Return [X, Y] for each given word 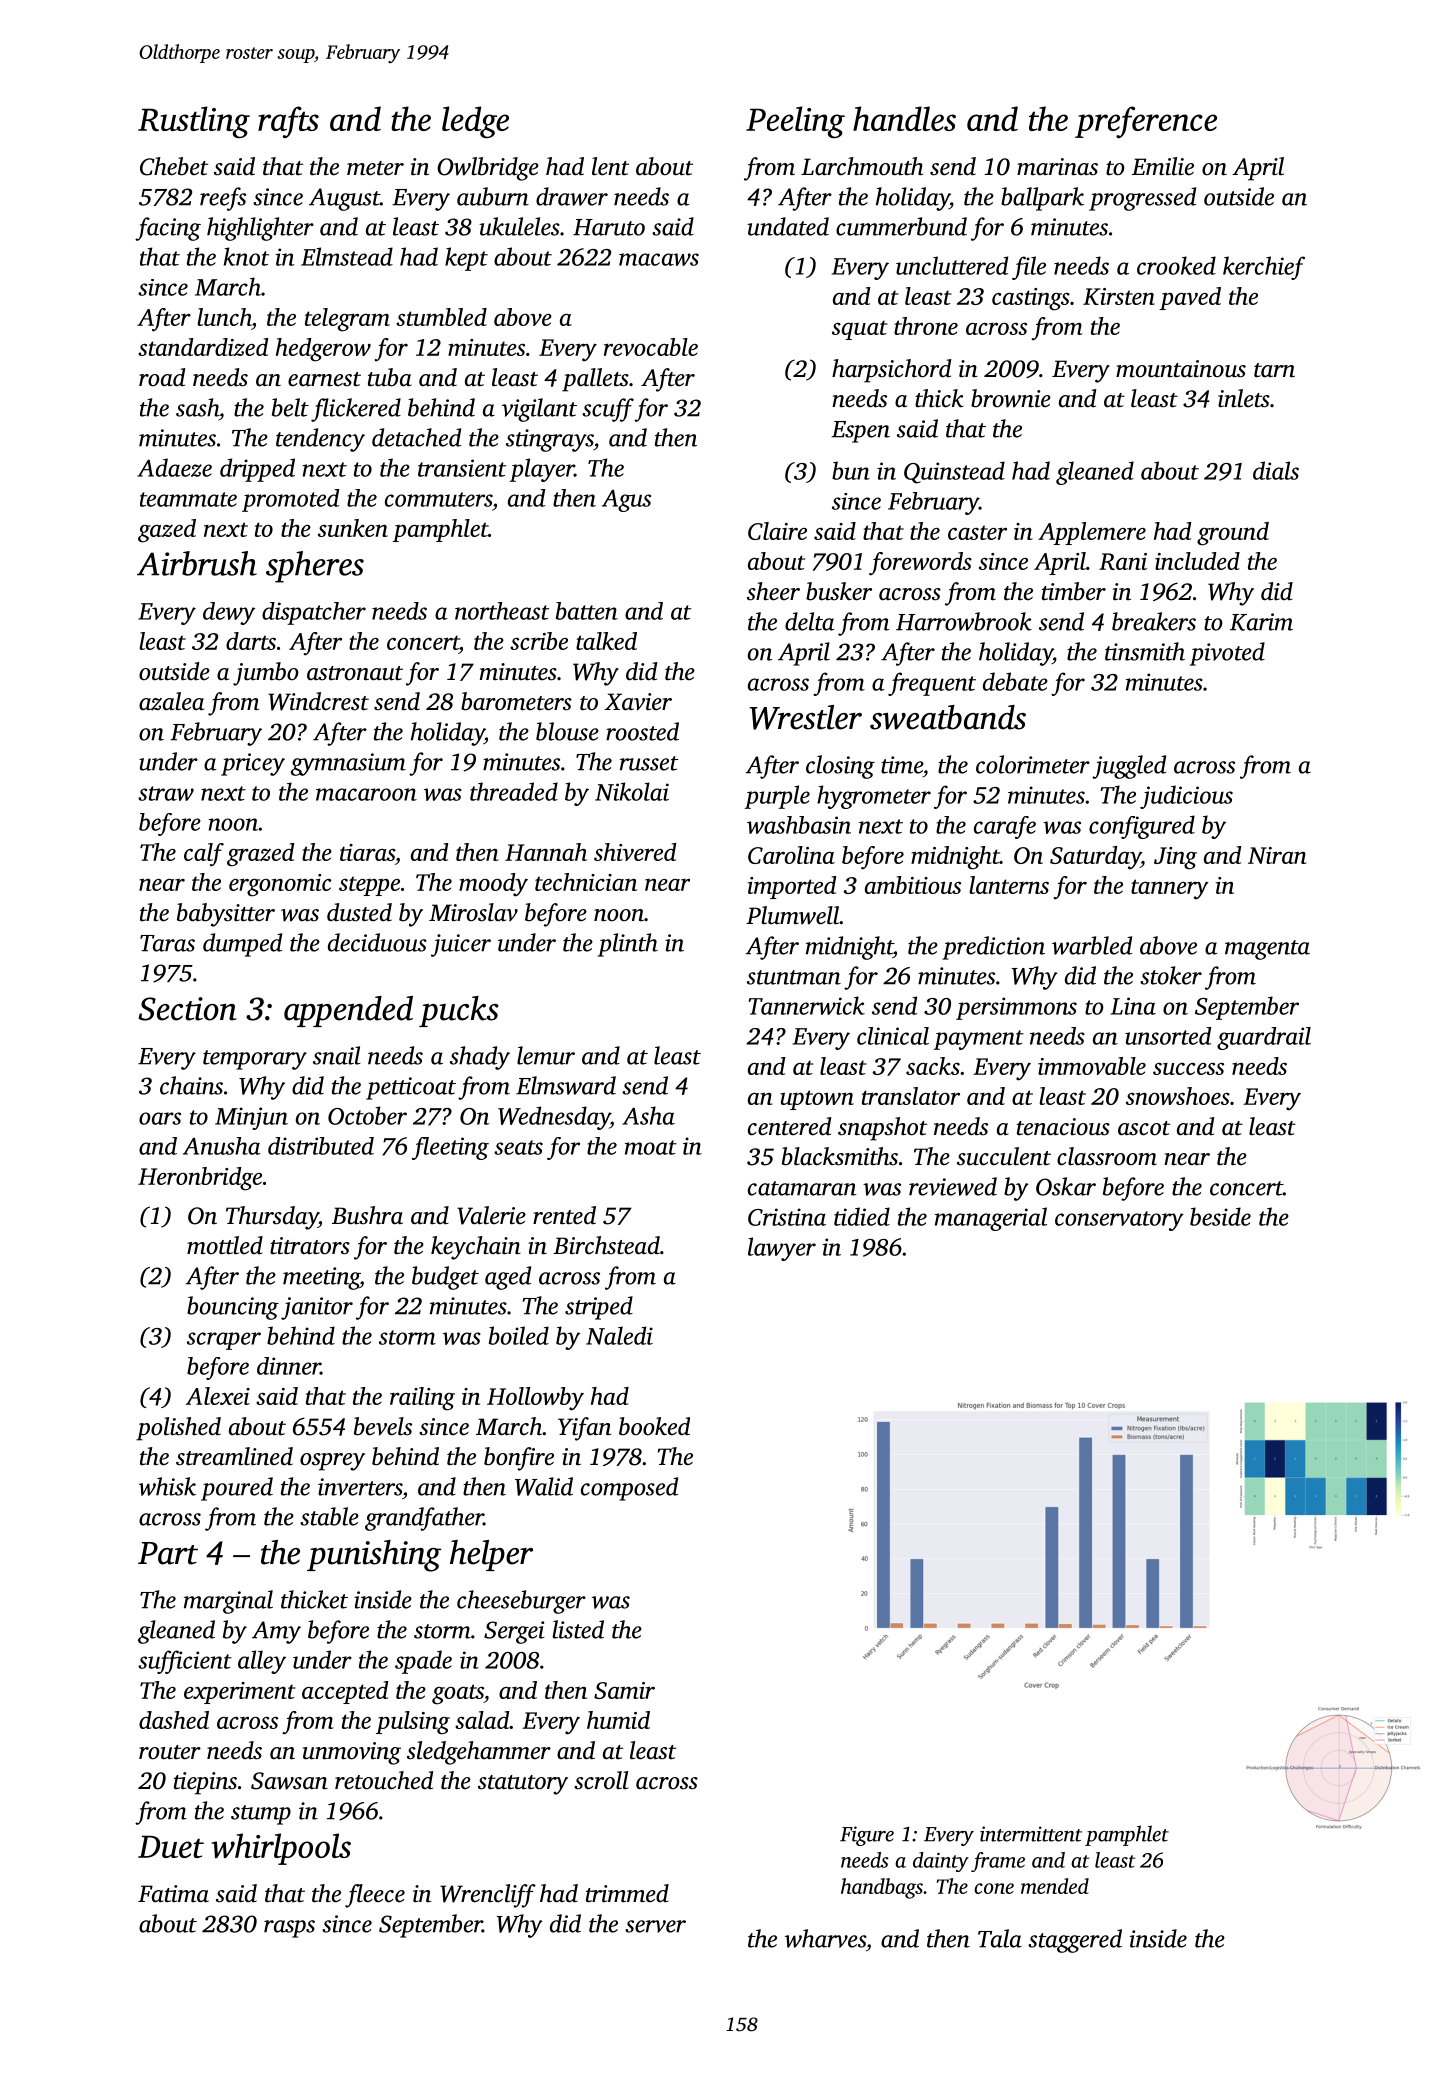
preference [1146, 122]
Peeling [795, 122]
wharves [825, 1938]
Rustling [194, 122]
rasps [289, 1929]
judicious [1186, 797]
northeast [502, 611]
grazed [260, 855]
